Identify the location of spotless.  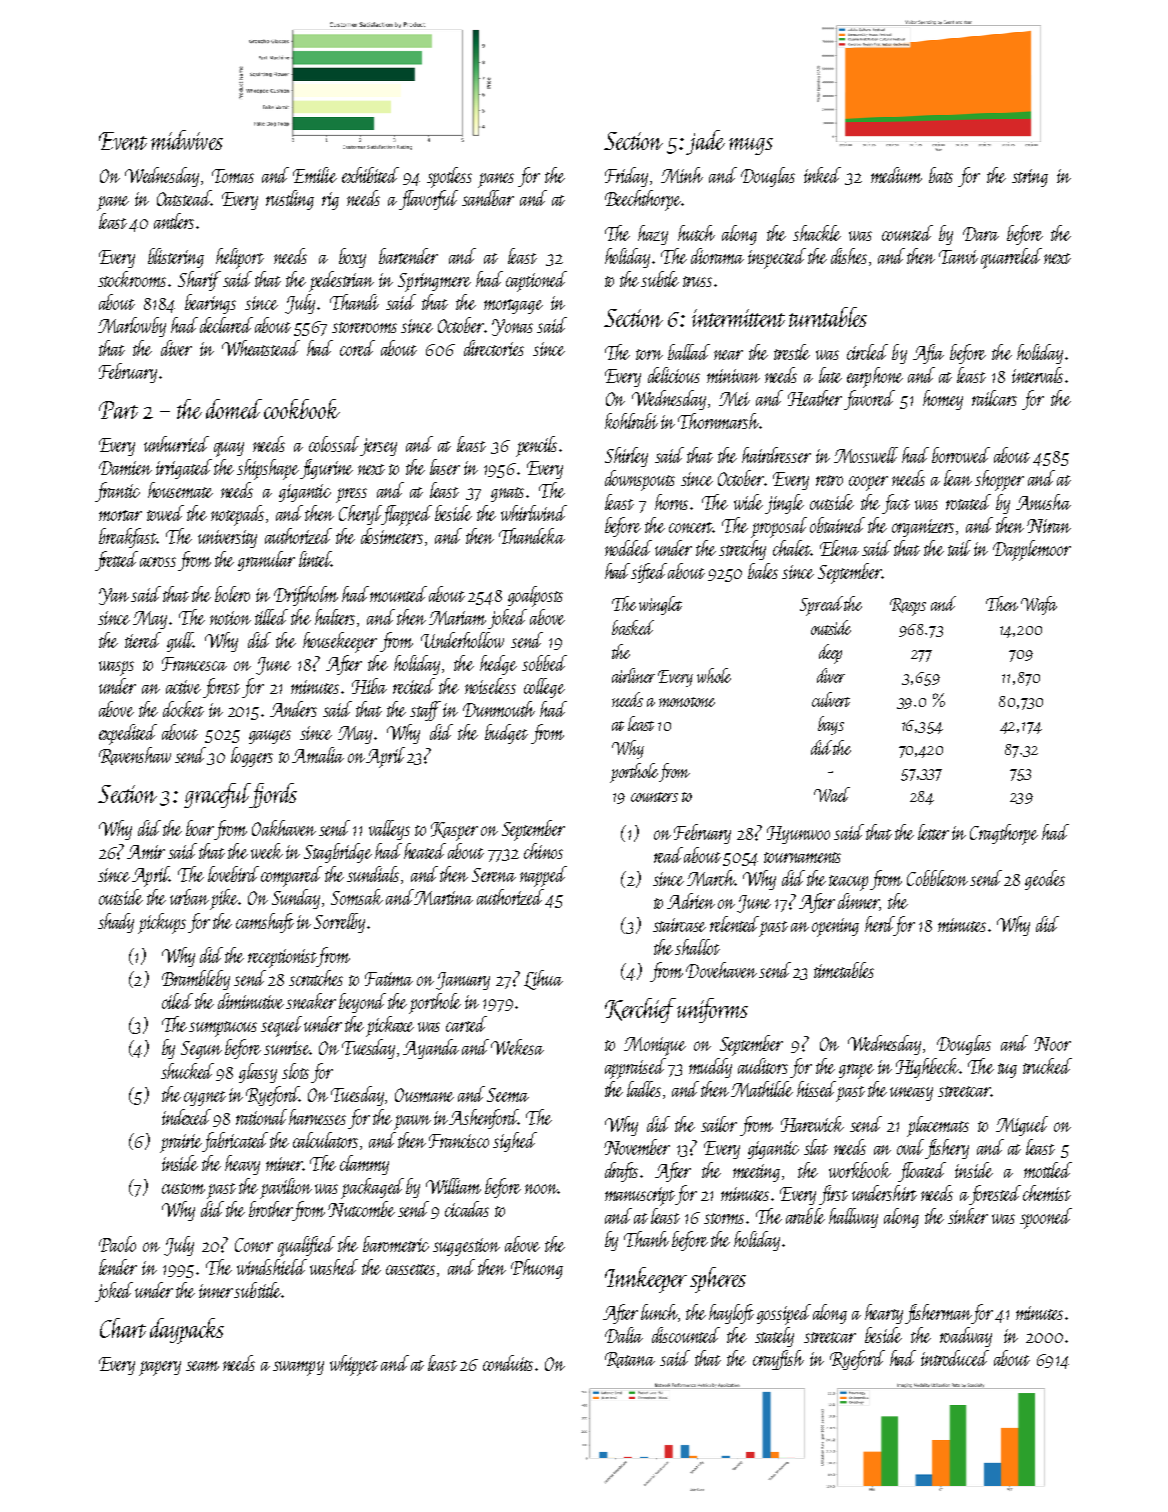
(449, 177).
